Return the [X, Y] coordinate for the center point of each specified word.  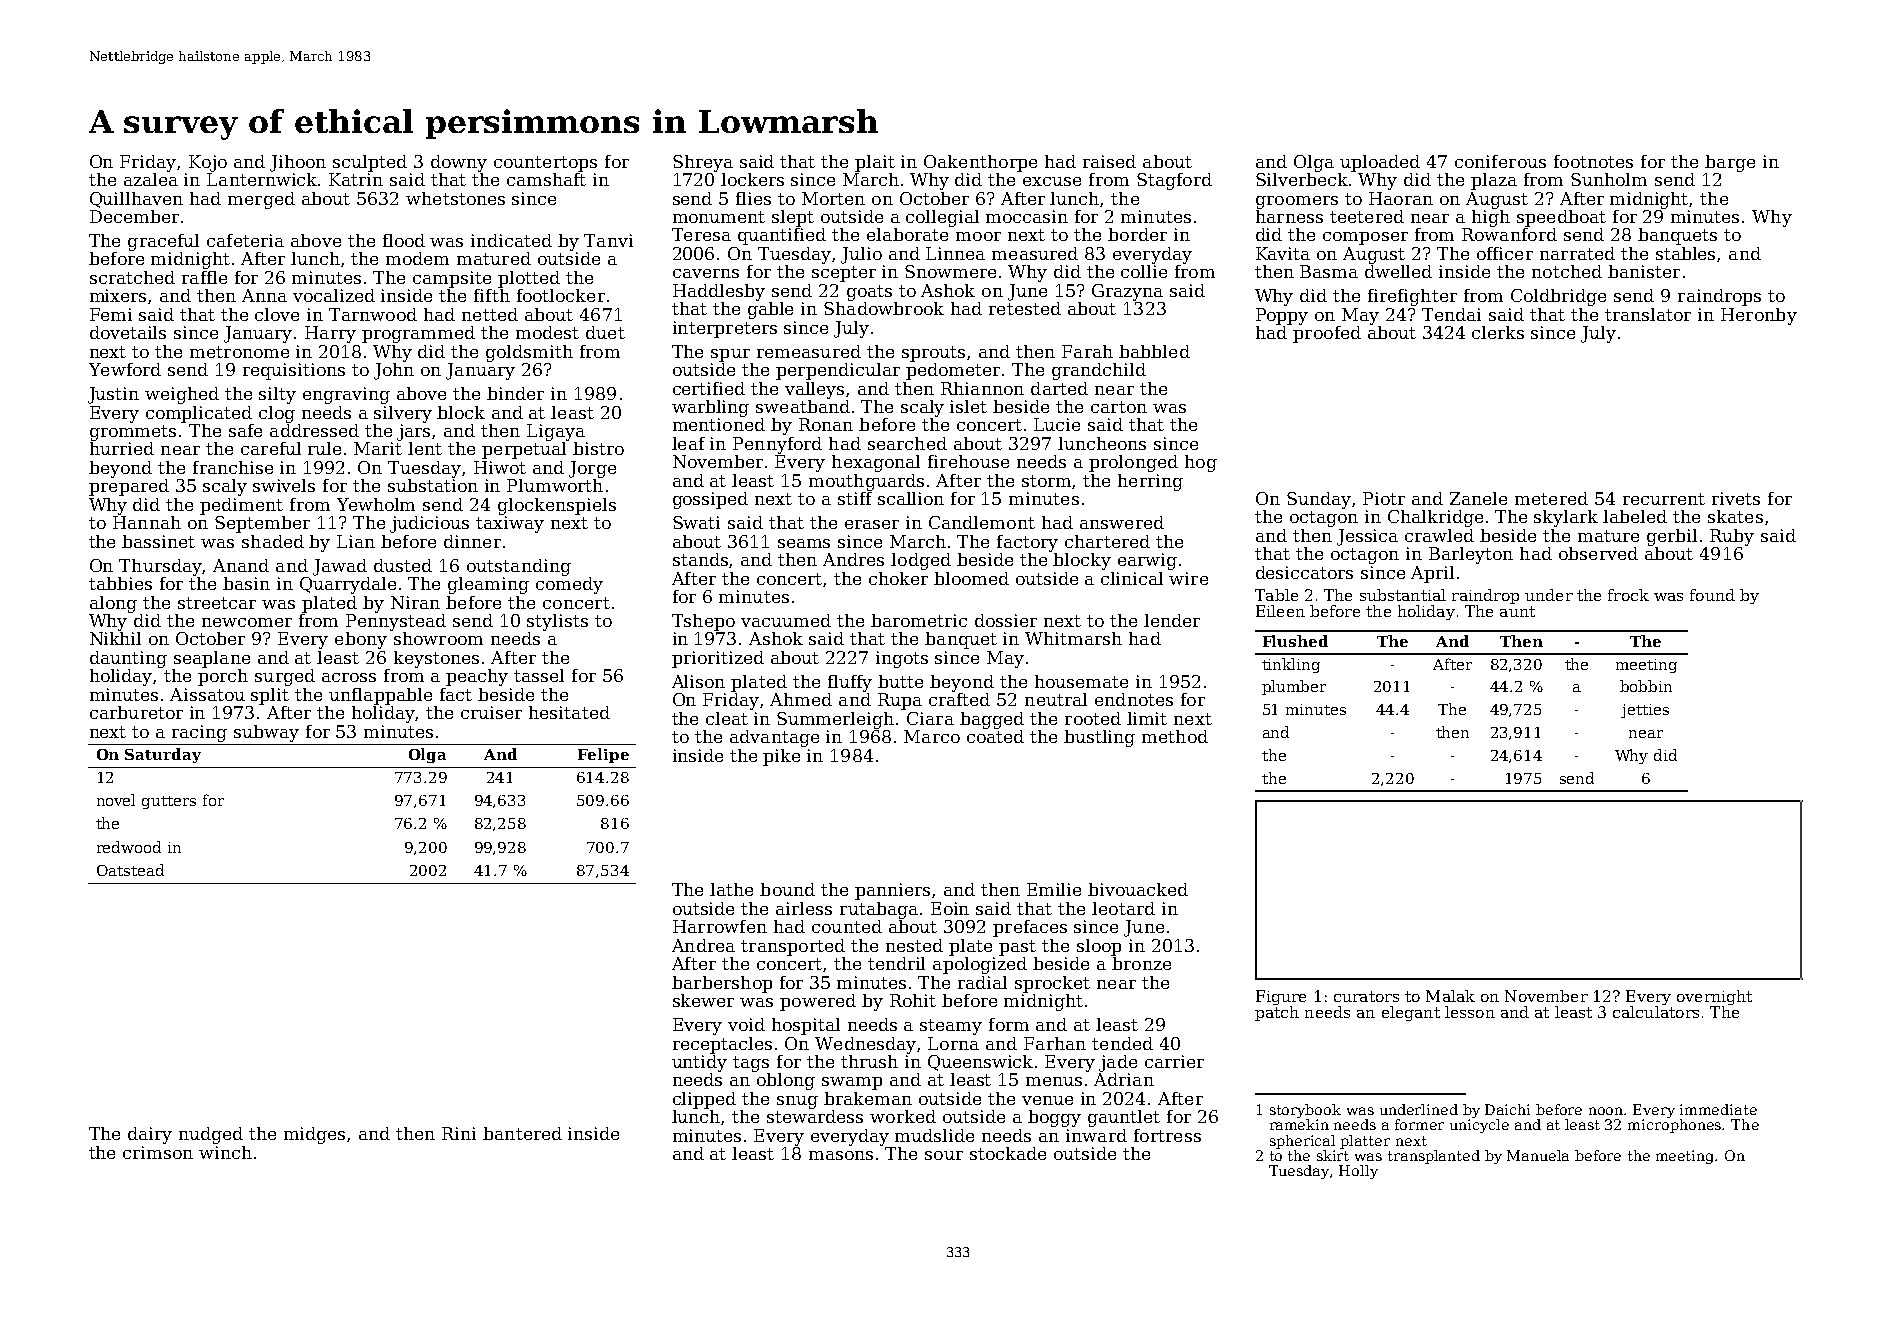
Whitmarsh [1073, 638]
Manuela [1538, 1155]
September [262, 524]
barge [1730, 163]
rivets [1736, 498]
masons [841, 1155]
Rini [459, 1133]
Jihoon [298, 163]
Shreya [703, 163]
